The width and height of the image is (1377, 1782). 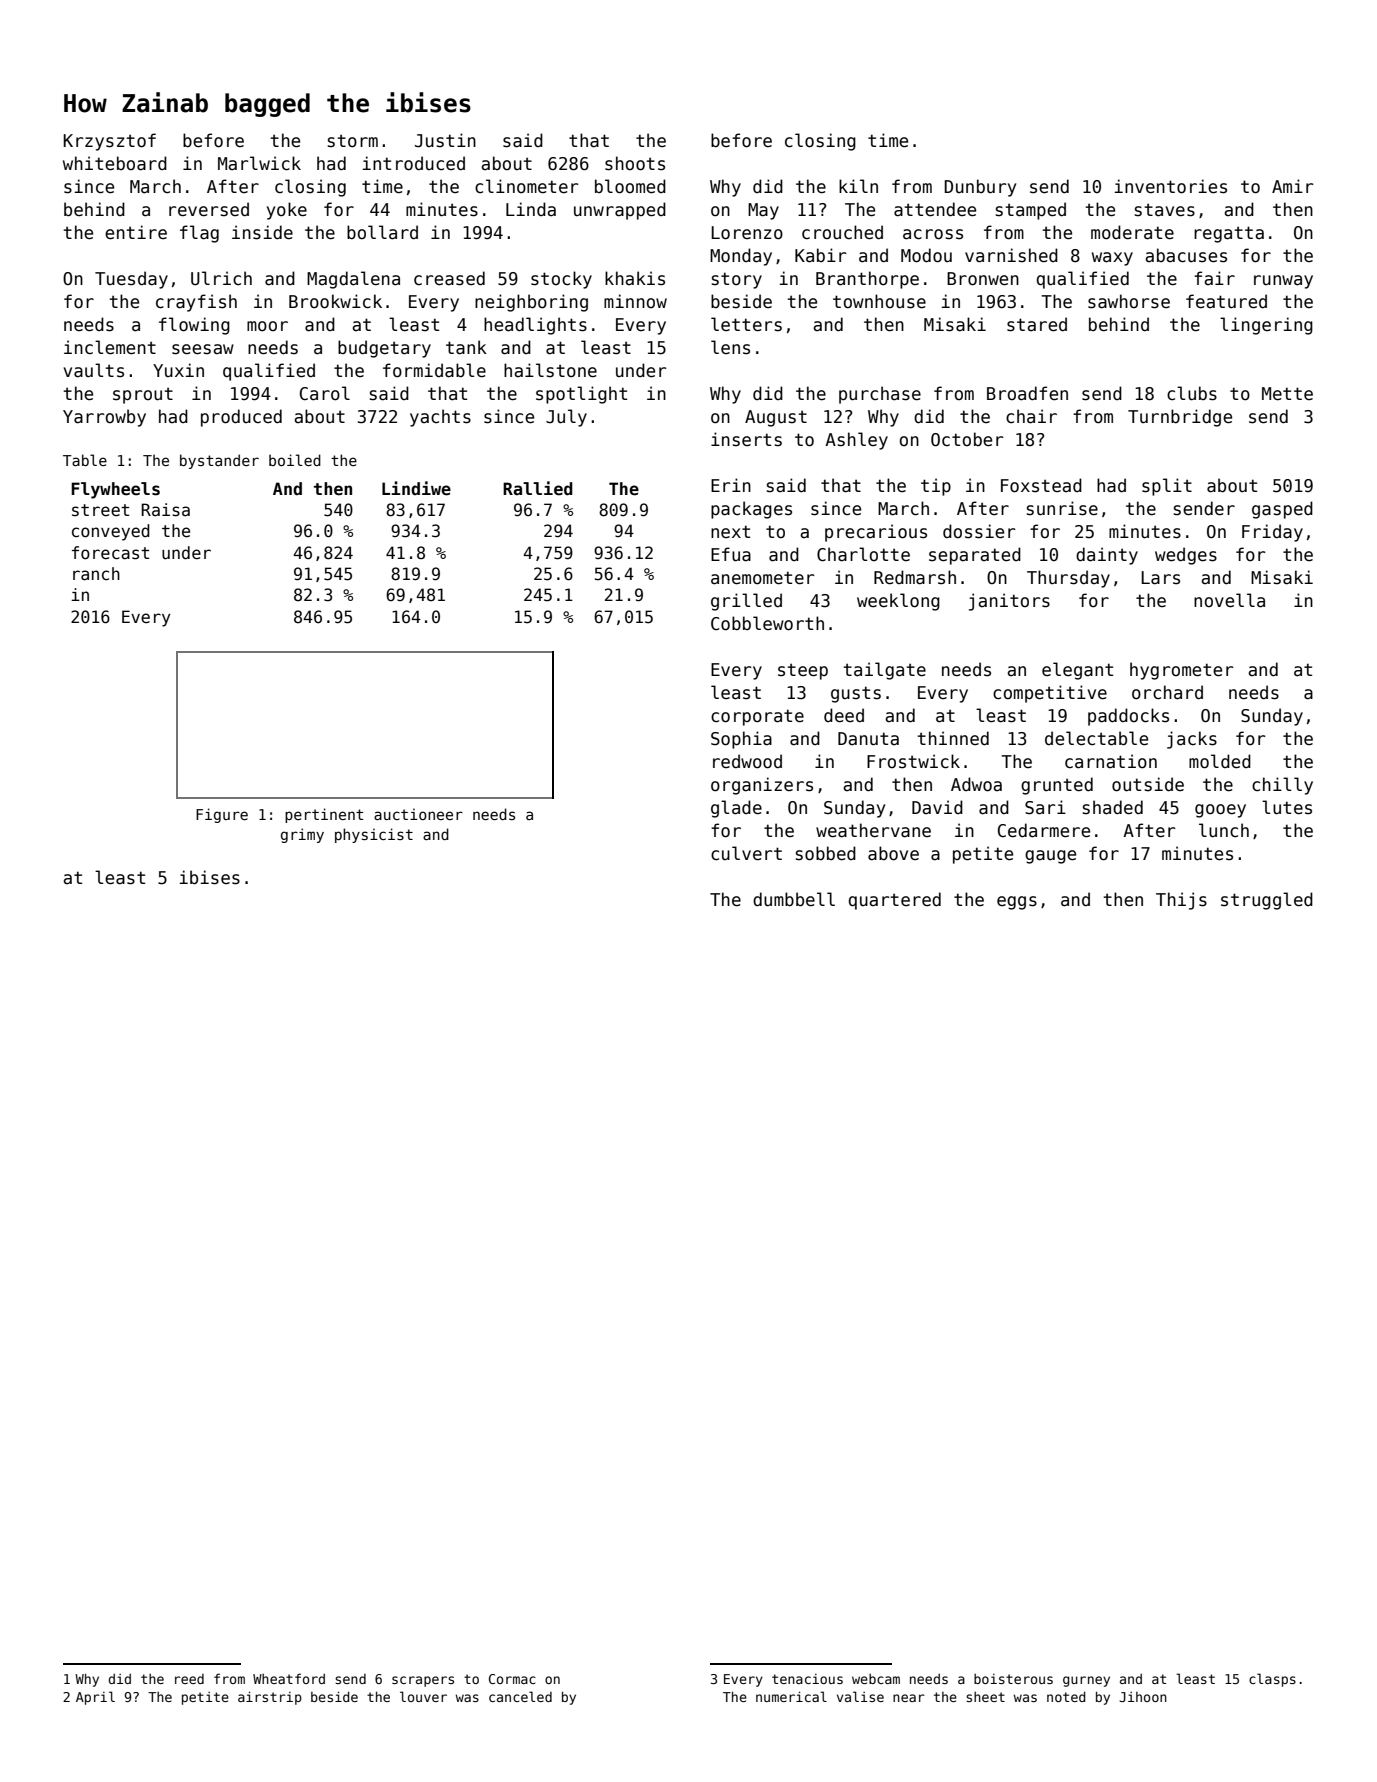 I want to click on eggs, so click(x=1017, y=903).
